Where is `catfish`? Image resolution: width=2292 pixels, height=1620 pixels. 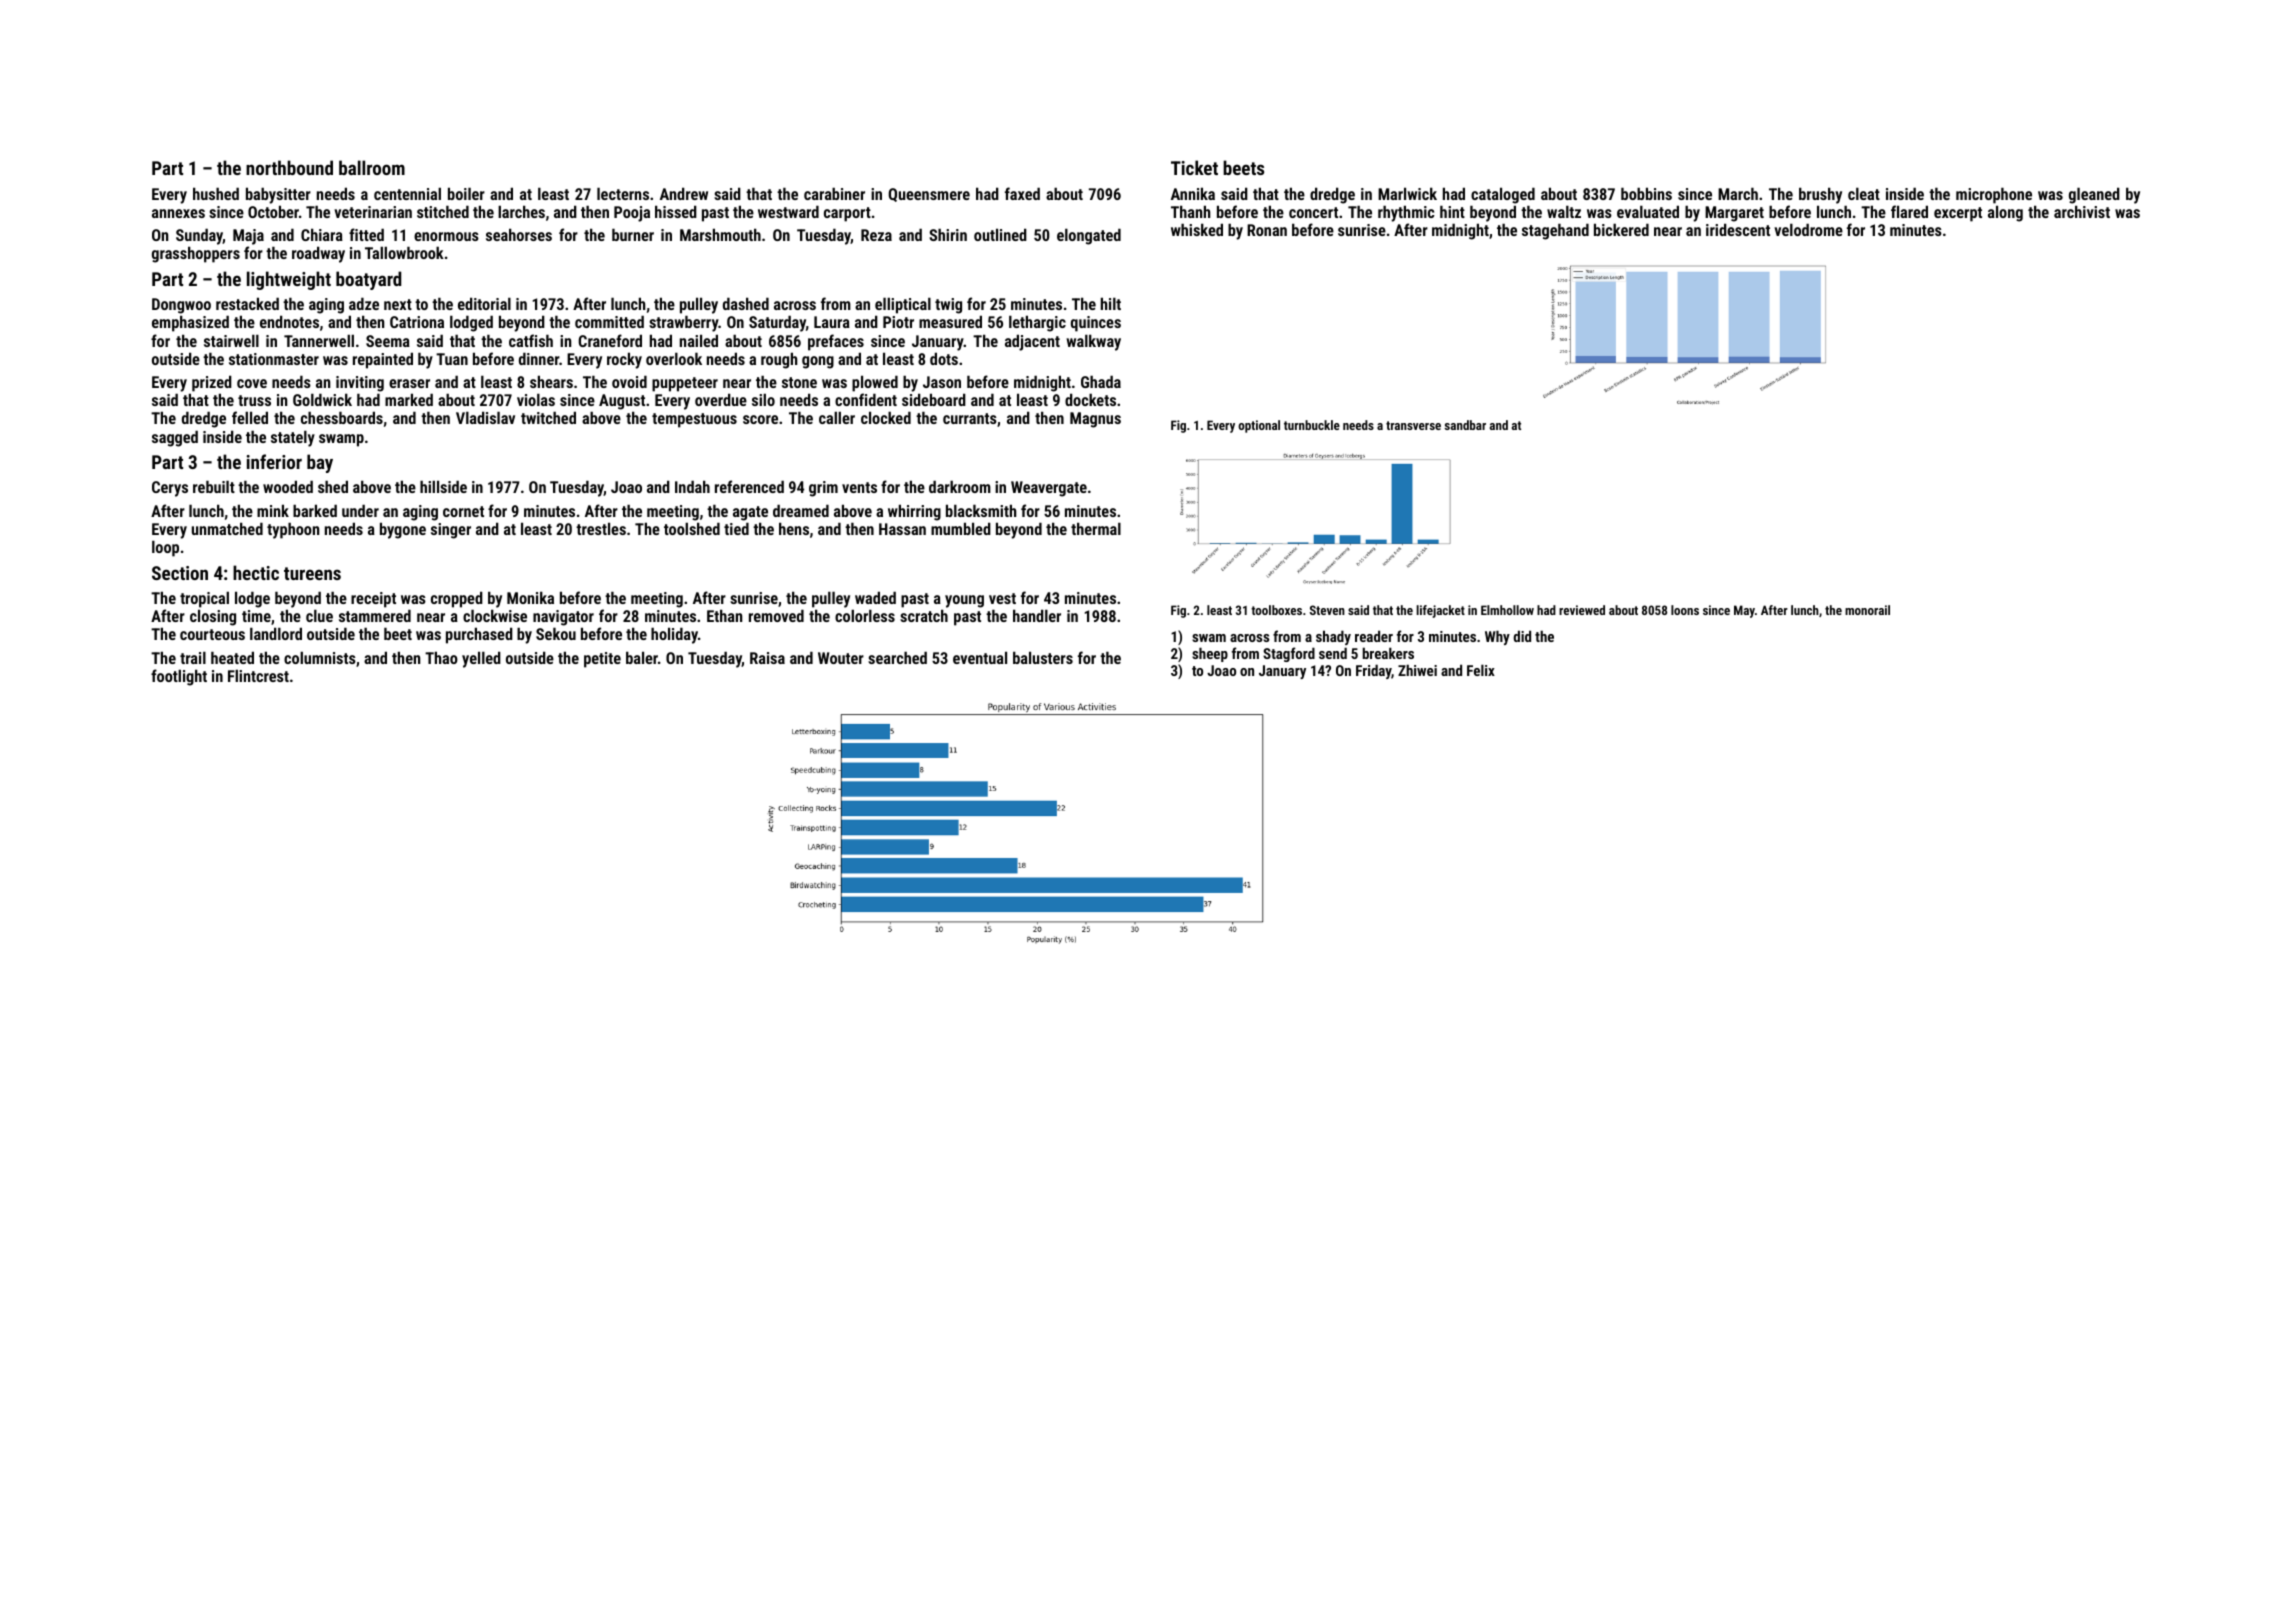 catfish is located at coordinates (531, 340).
